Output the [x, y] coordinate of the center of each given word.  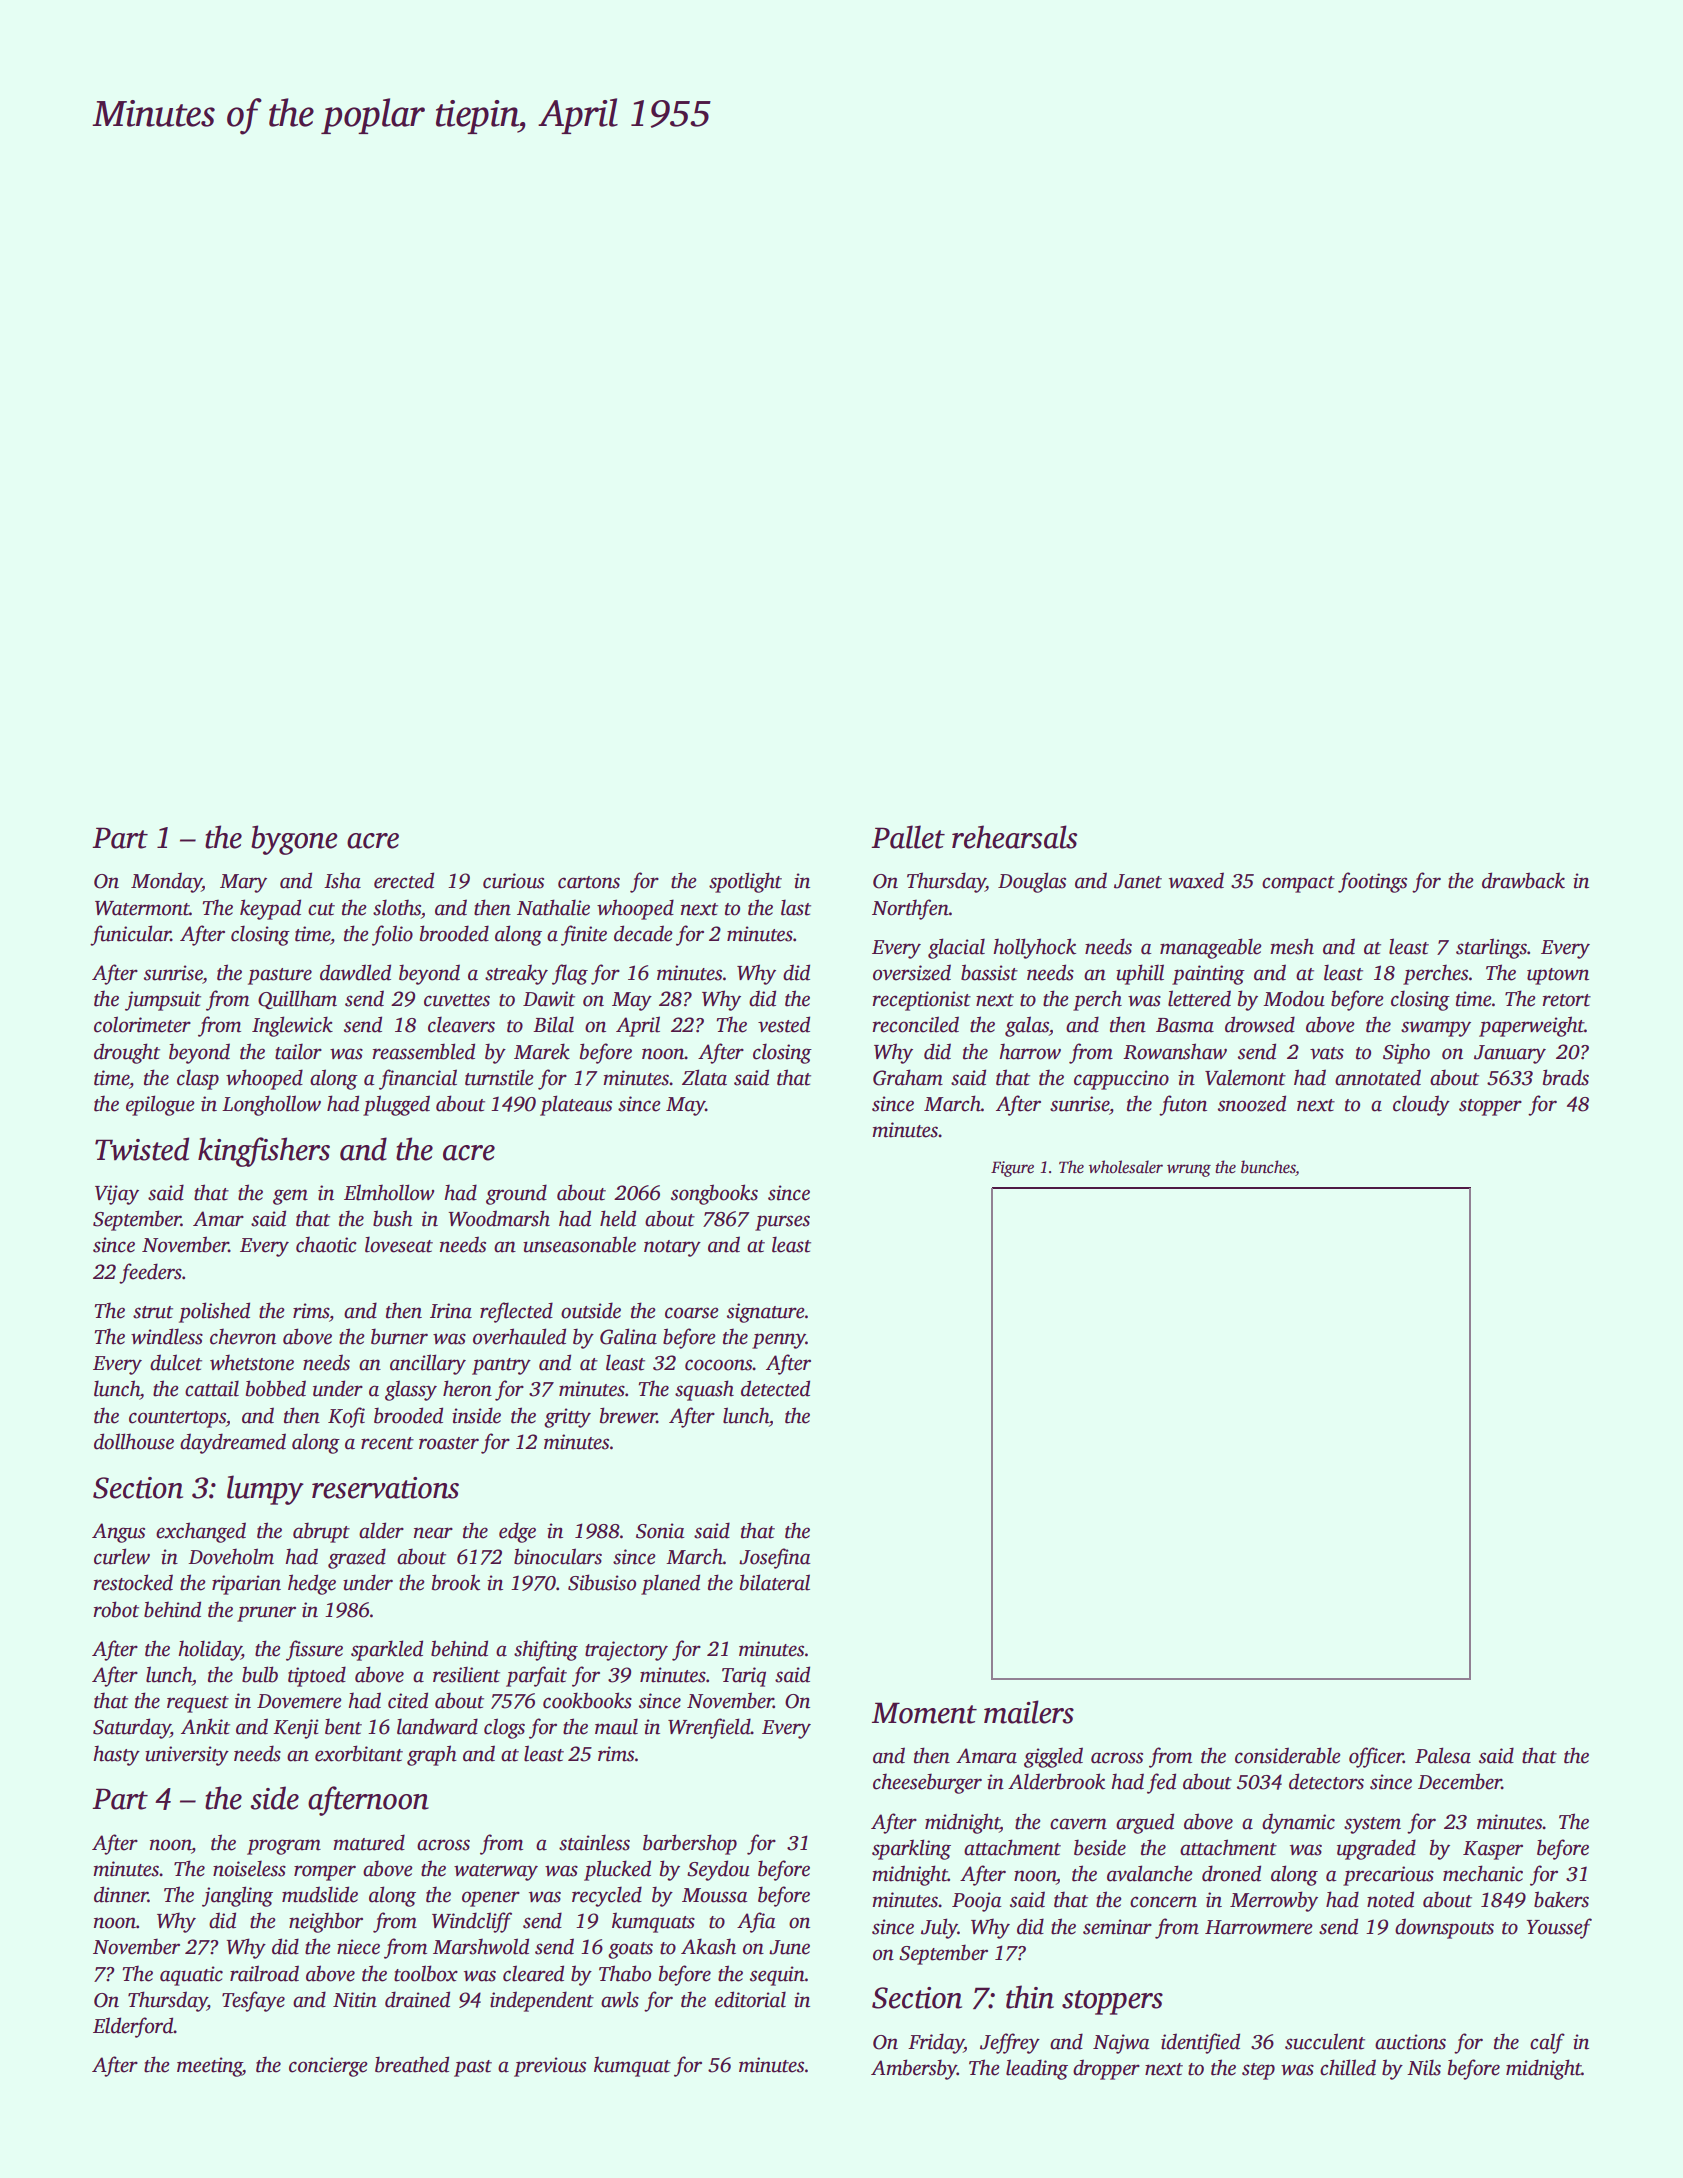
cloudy [1421, 1105]
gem [290, 1197]
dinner [121, 1894]
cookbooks [587, 1700]
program [284, 1847]
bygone [294, 840]
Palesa [1443, 1755]
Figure [1012, 1169]
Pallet [908, 837]
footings [1372, 882]
